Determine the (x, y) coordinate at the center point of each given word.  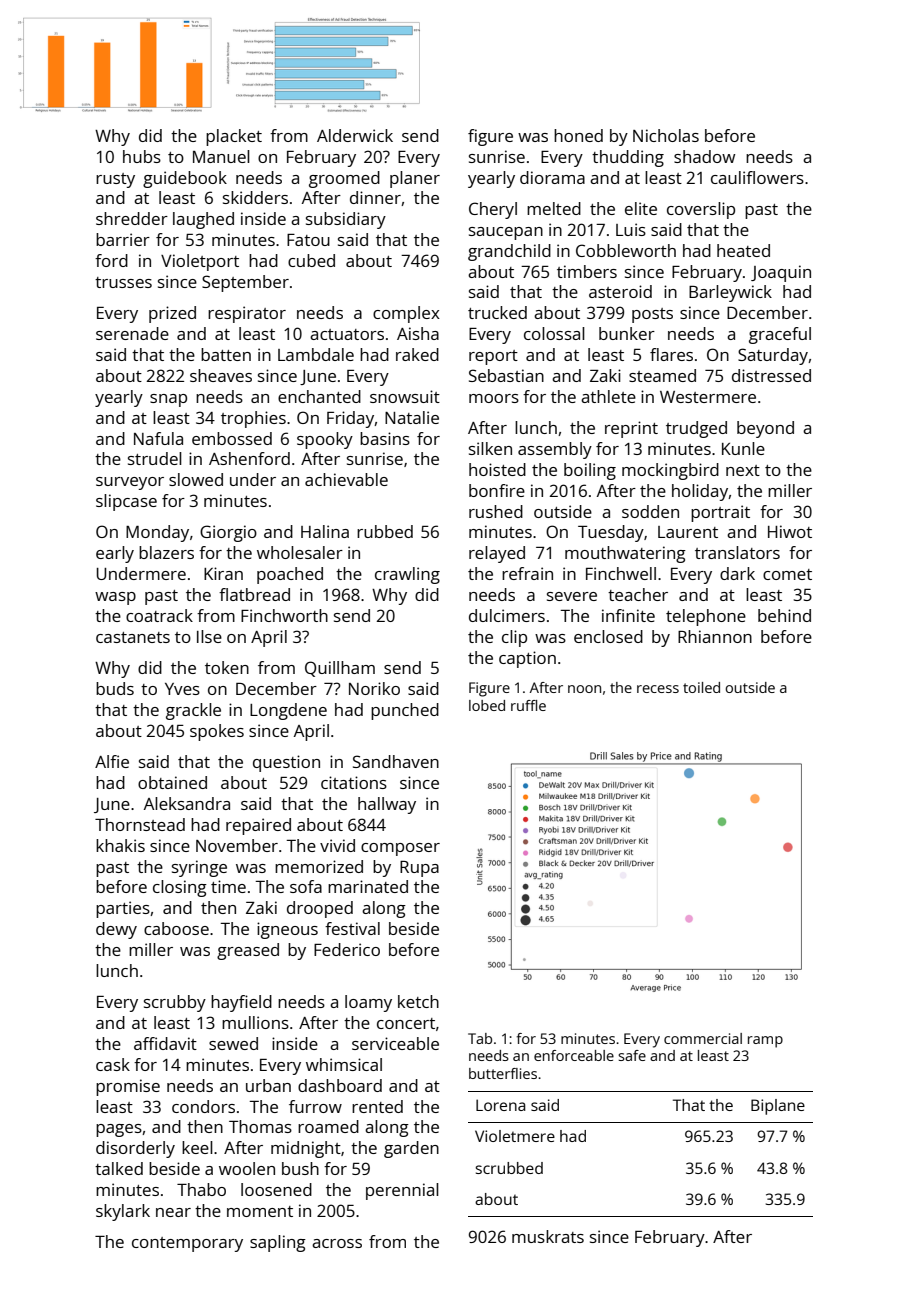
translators (737, 552)
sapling (278, 1243)
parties (123, 909)
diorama (552, 177)
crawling (407, 575)
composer (400, 849)
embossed (232, 438)
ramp (765, 1042)
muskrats (548, 1236)
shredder (132, 218)
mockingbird (670, 471)
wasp (115, 598)
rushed (496, 511)
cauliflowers (757, 177)
